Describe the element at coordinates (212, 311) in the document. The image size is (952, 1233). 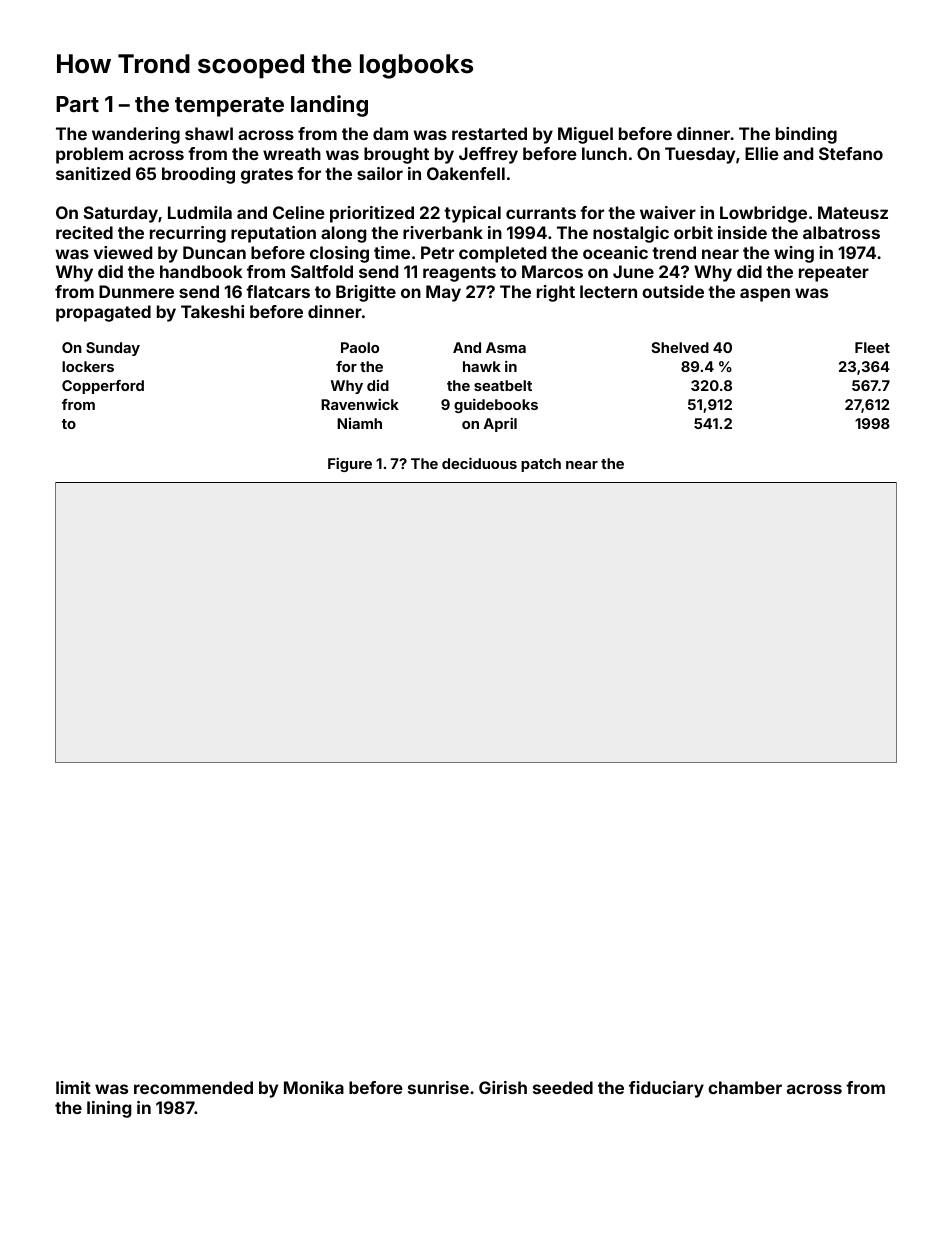
I see `Takeshi` at that location.
